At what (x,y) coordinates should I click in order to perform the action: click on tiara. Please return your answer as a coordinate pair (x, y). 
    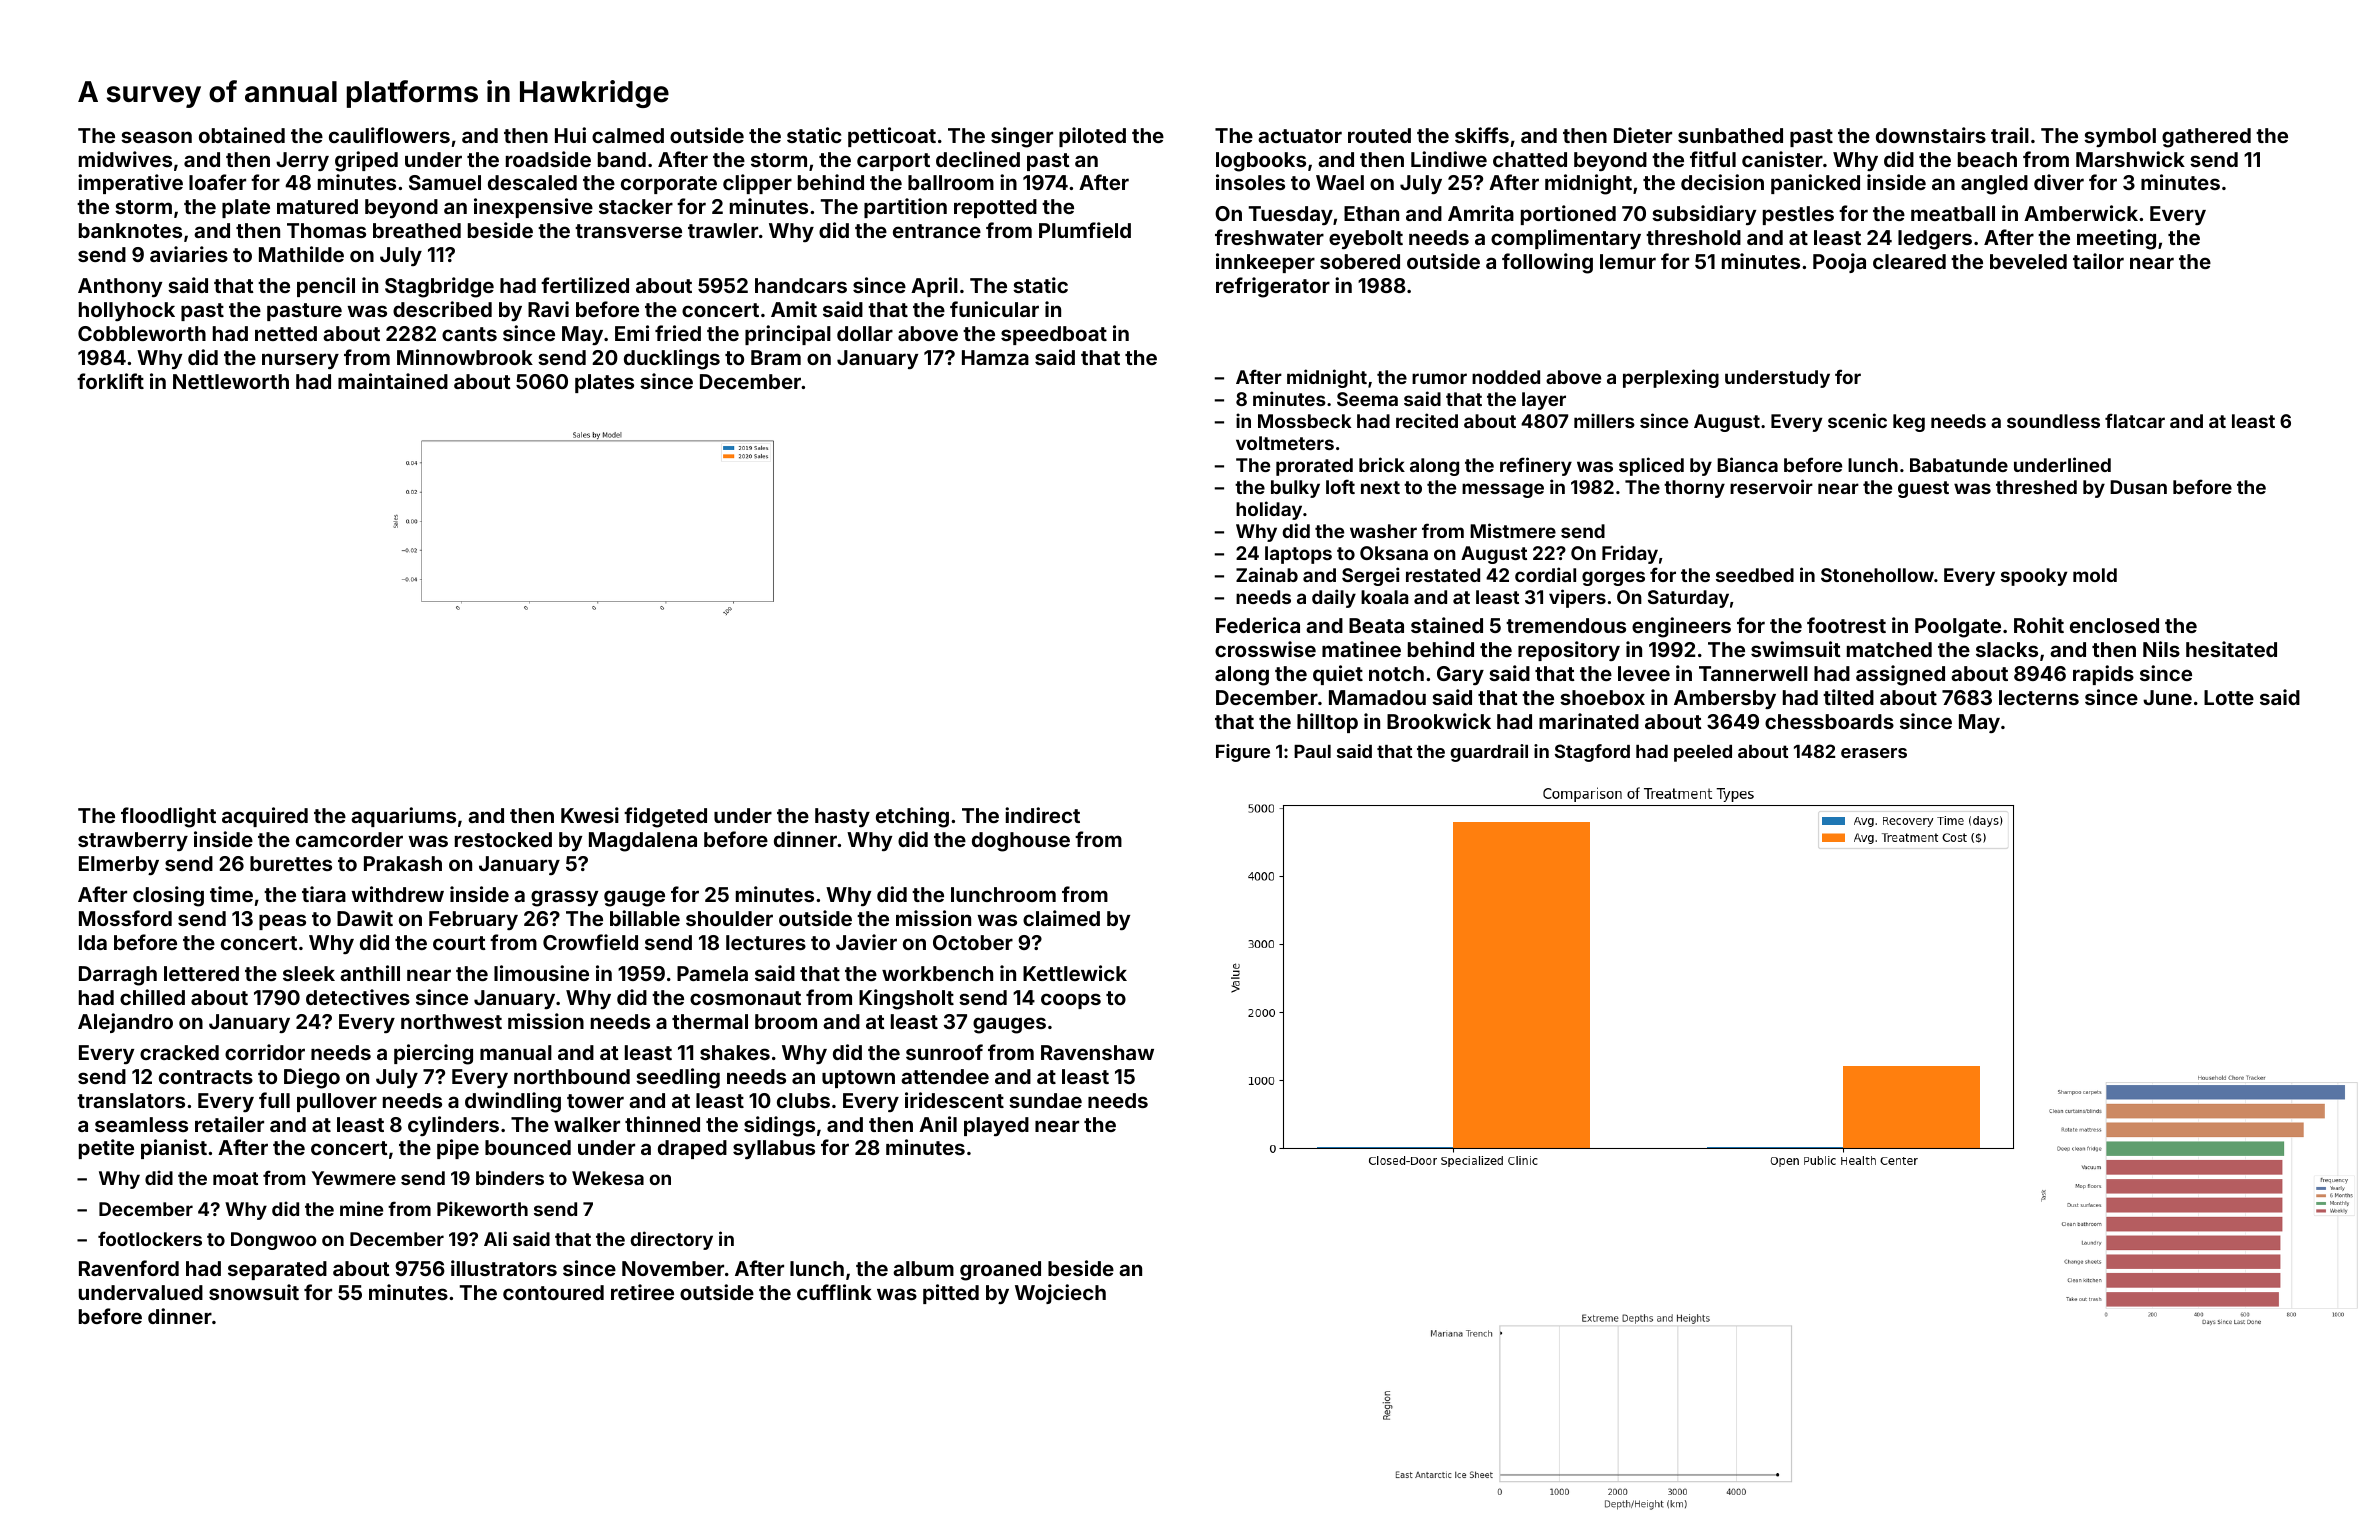
    Looking at the image, I should click on (324, 894).
